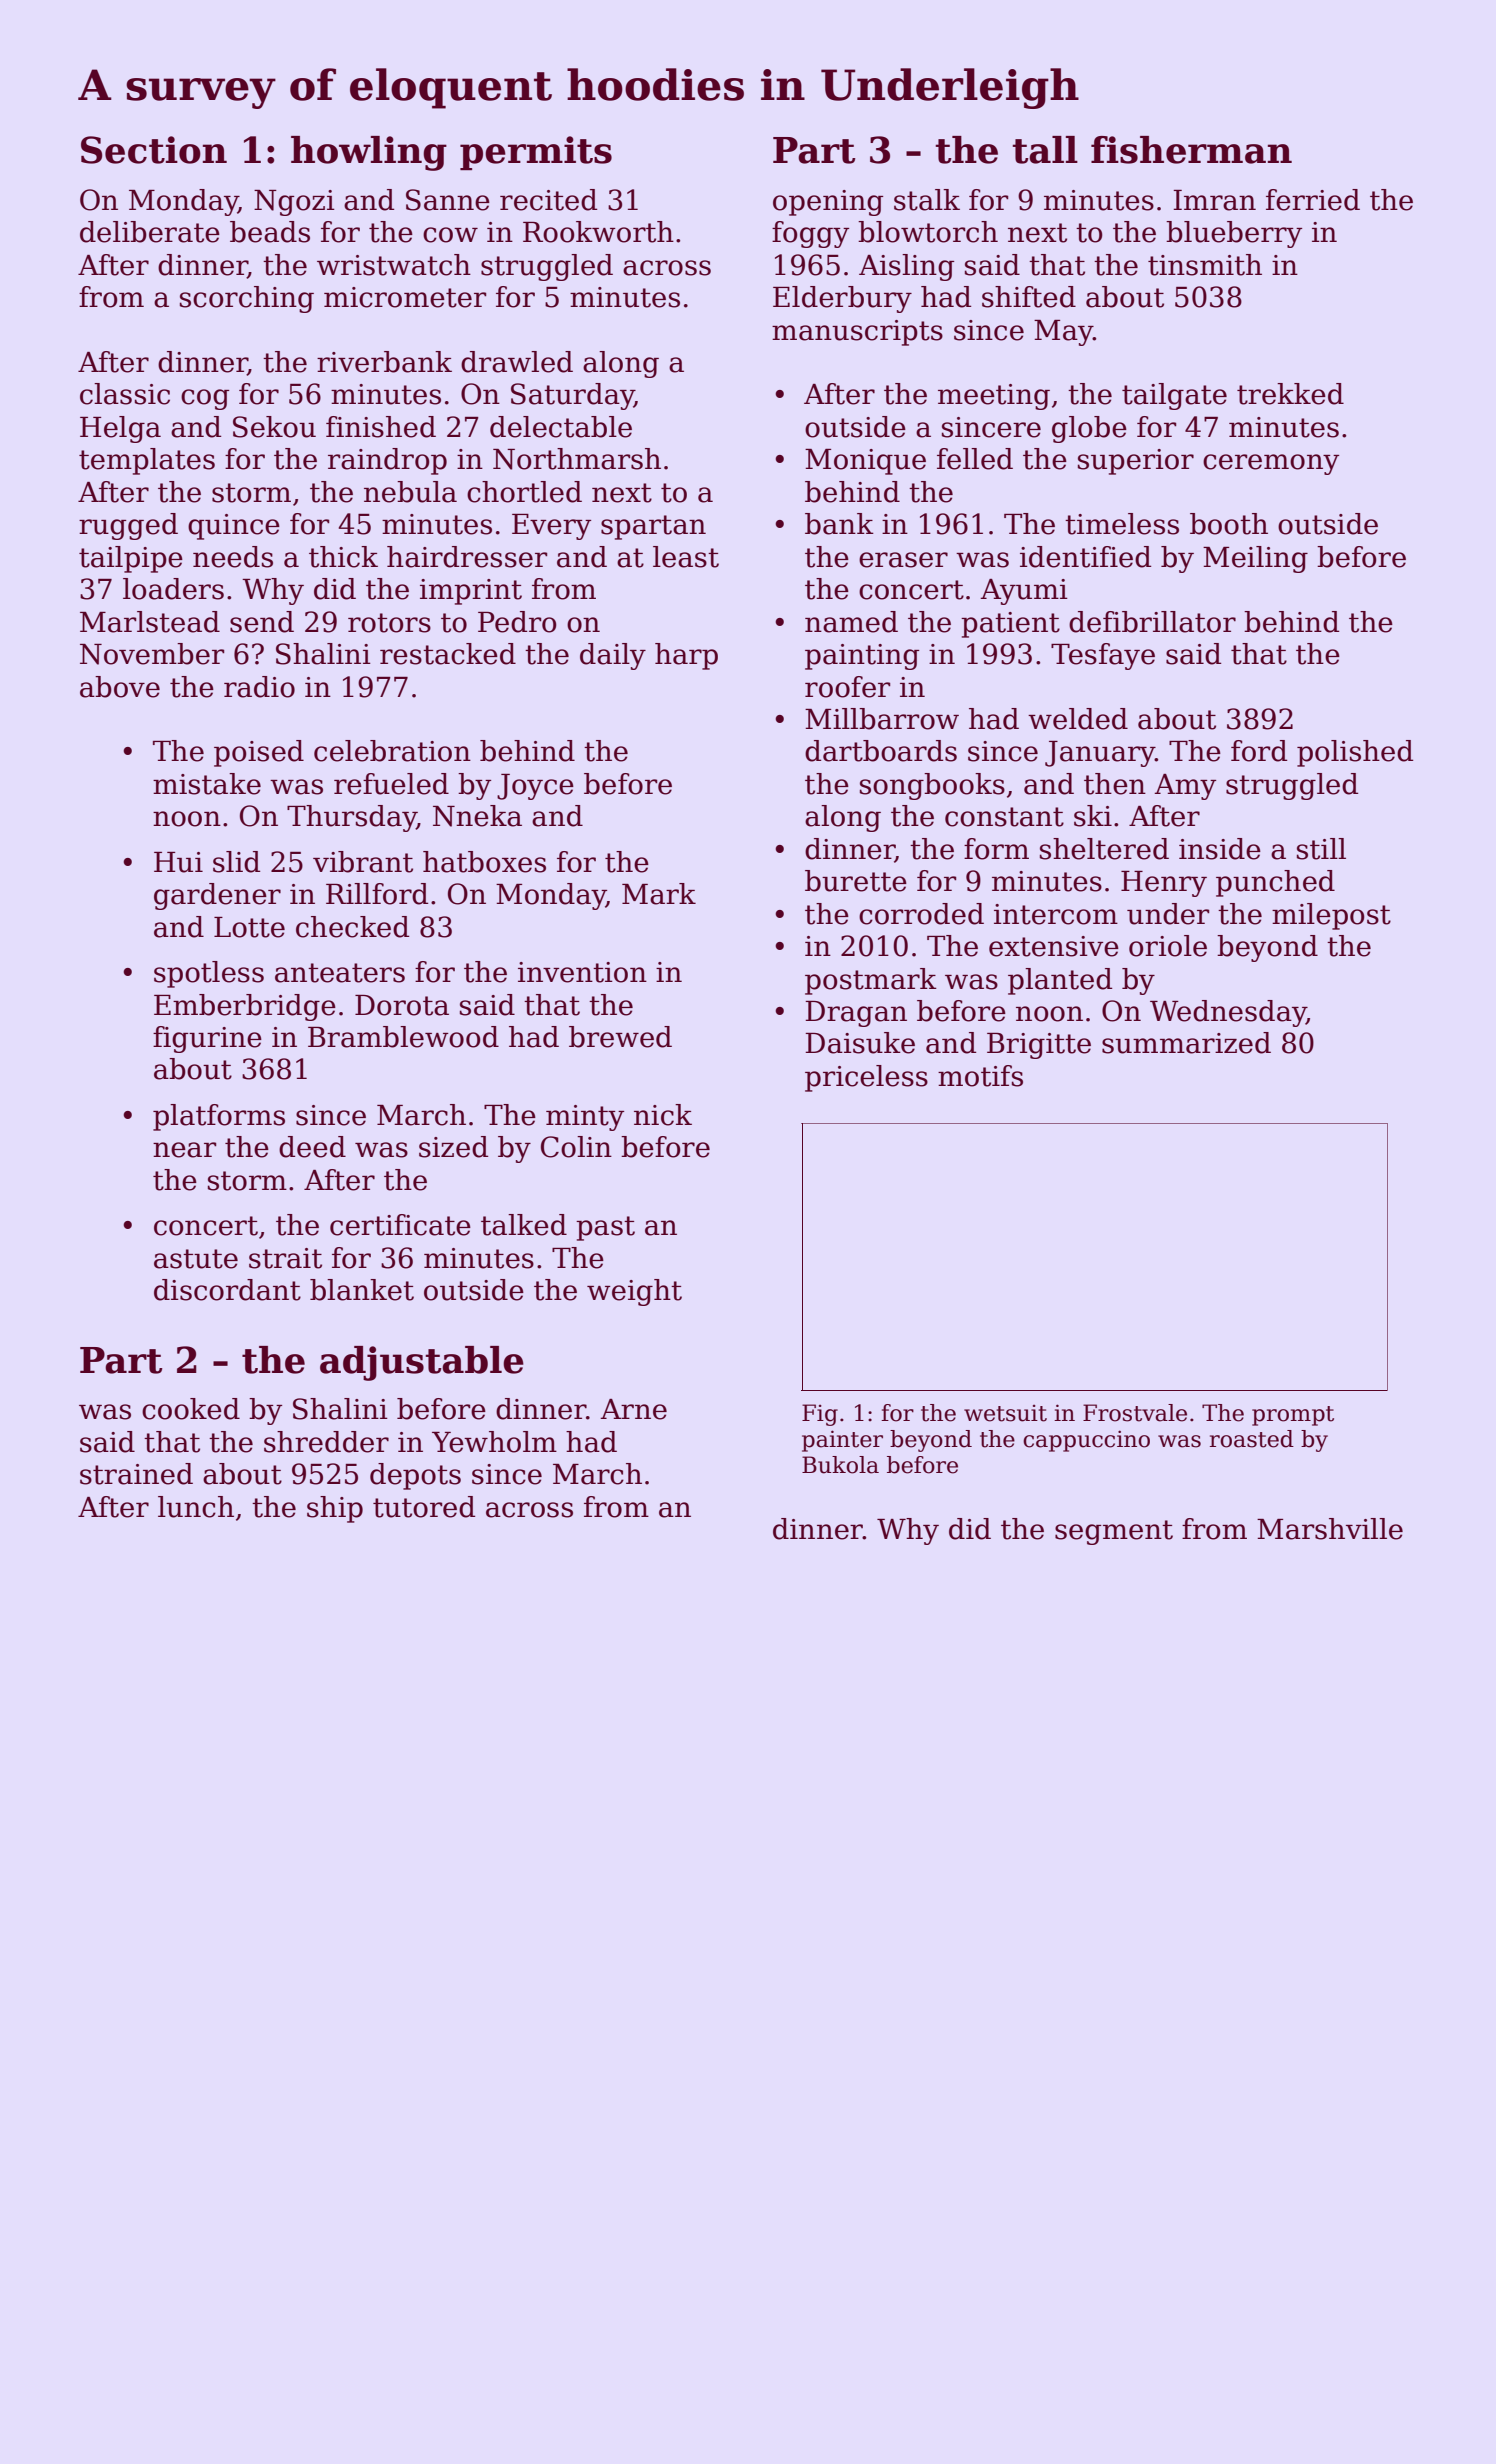 The image size is (1496, 2464). What do you see at coordinates (1191, 150) in the screenshot?
I see `fisherman` at bounding box center [1191, 150].
